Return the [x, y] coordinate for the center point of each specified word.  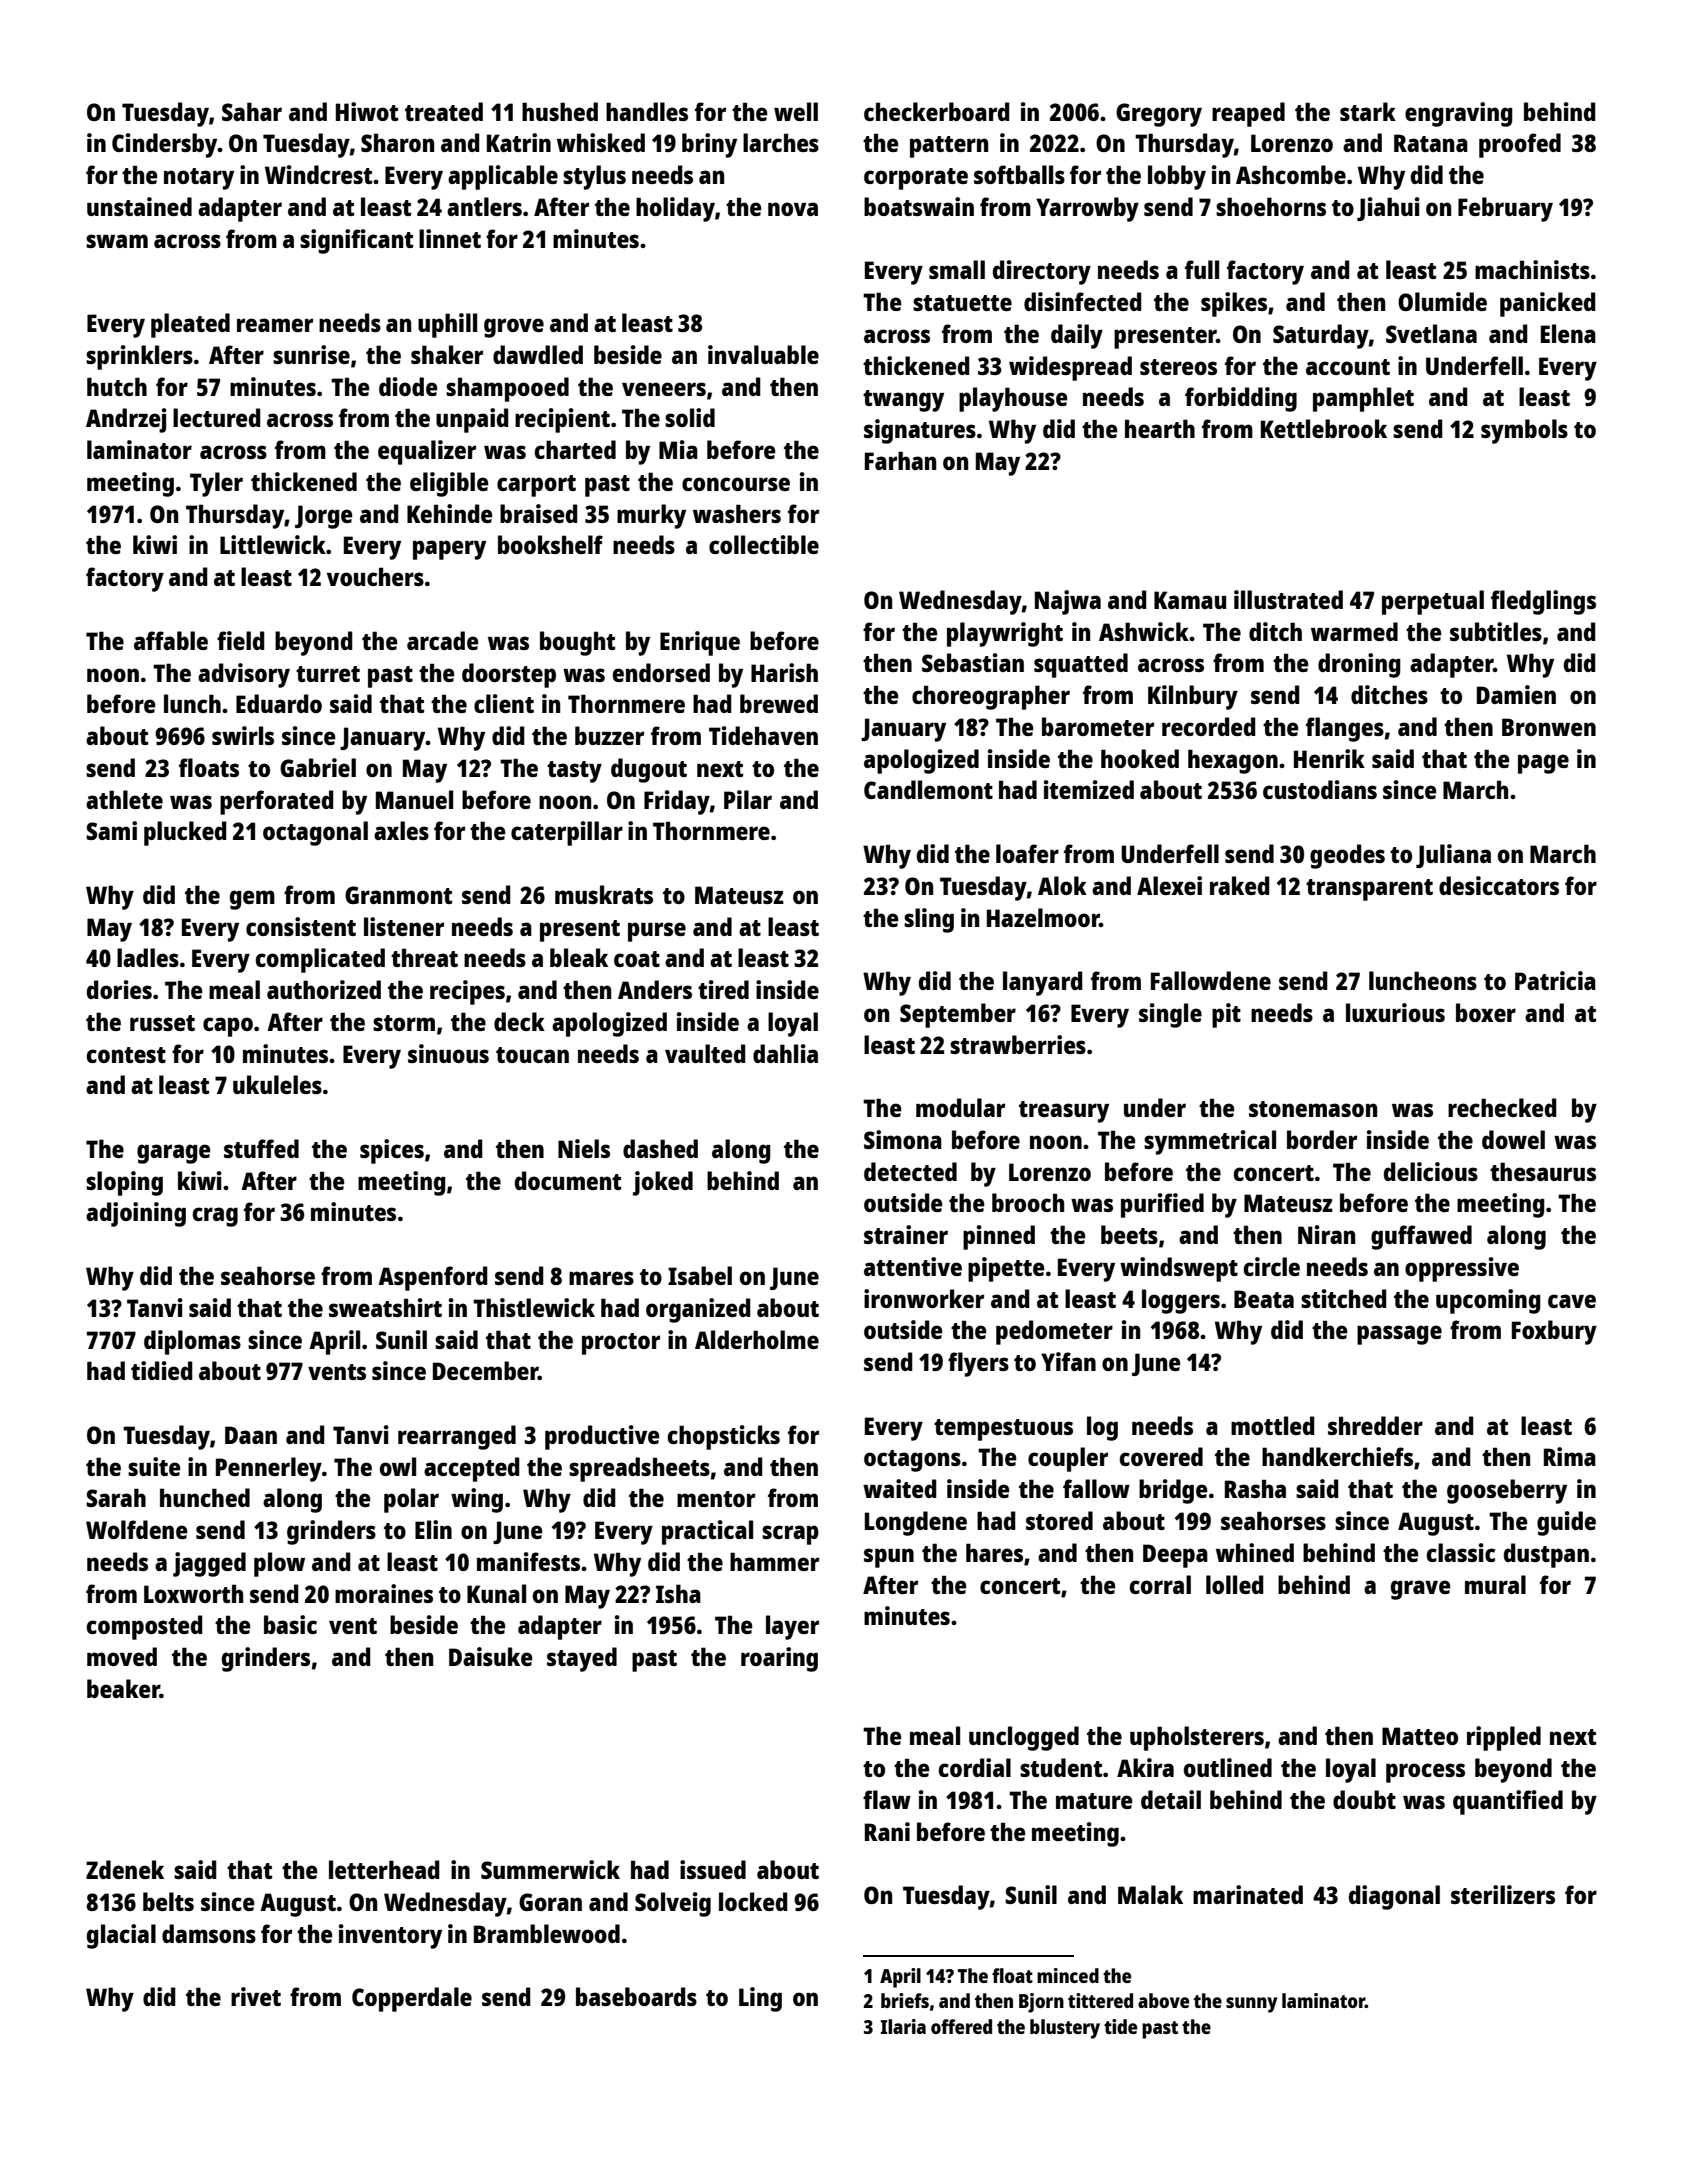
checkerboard [937, 111]
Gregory [1159, 115]
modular [960, 1107]
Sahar [252, 111]
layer [792, 1627]
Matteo [1420, 1736]
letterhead [384, 1869]
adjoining [136, 1214]
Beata [1264, 1299]
